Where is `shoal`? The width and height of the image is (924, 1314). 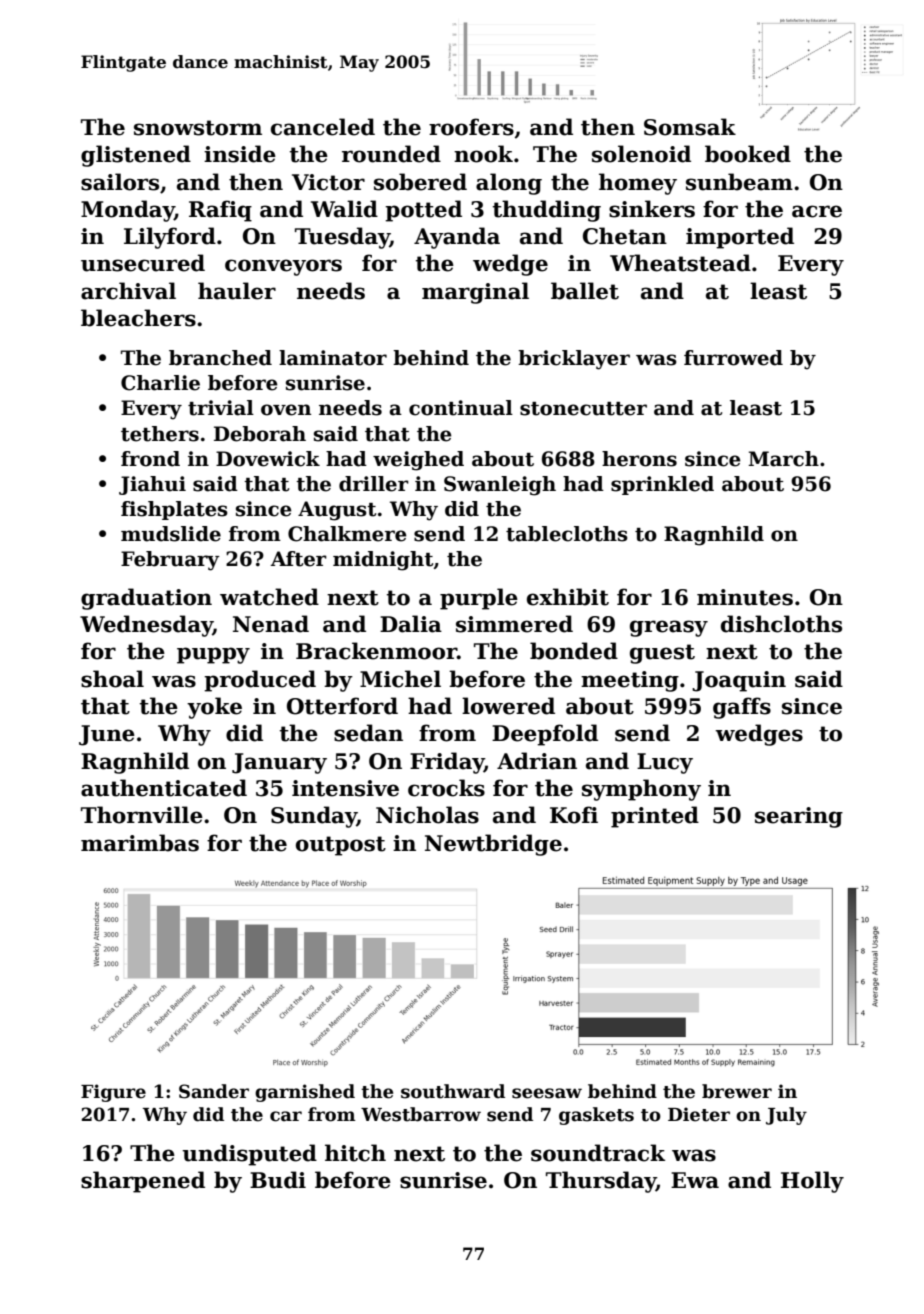 shoal is located at coordinates (112, 679).
